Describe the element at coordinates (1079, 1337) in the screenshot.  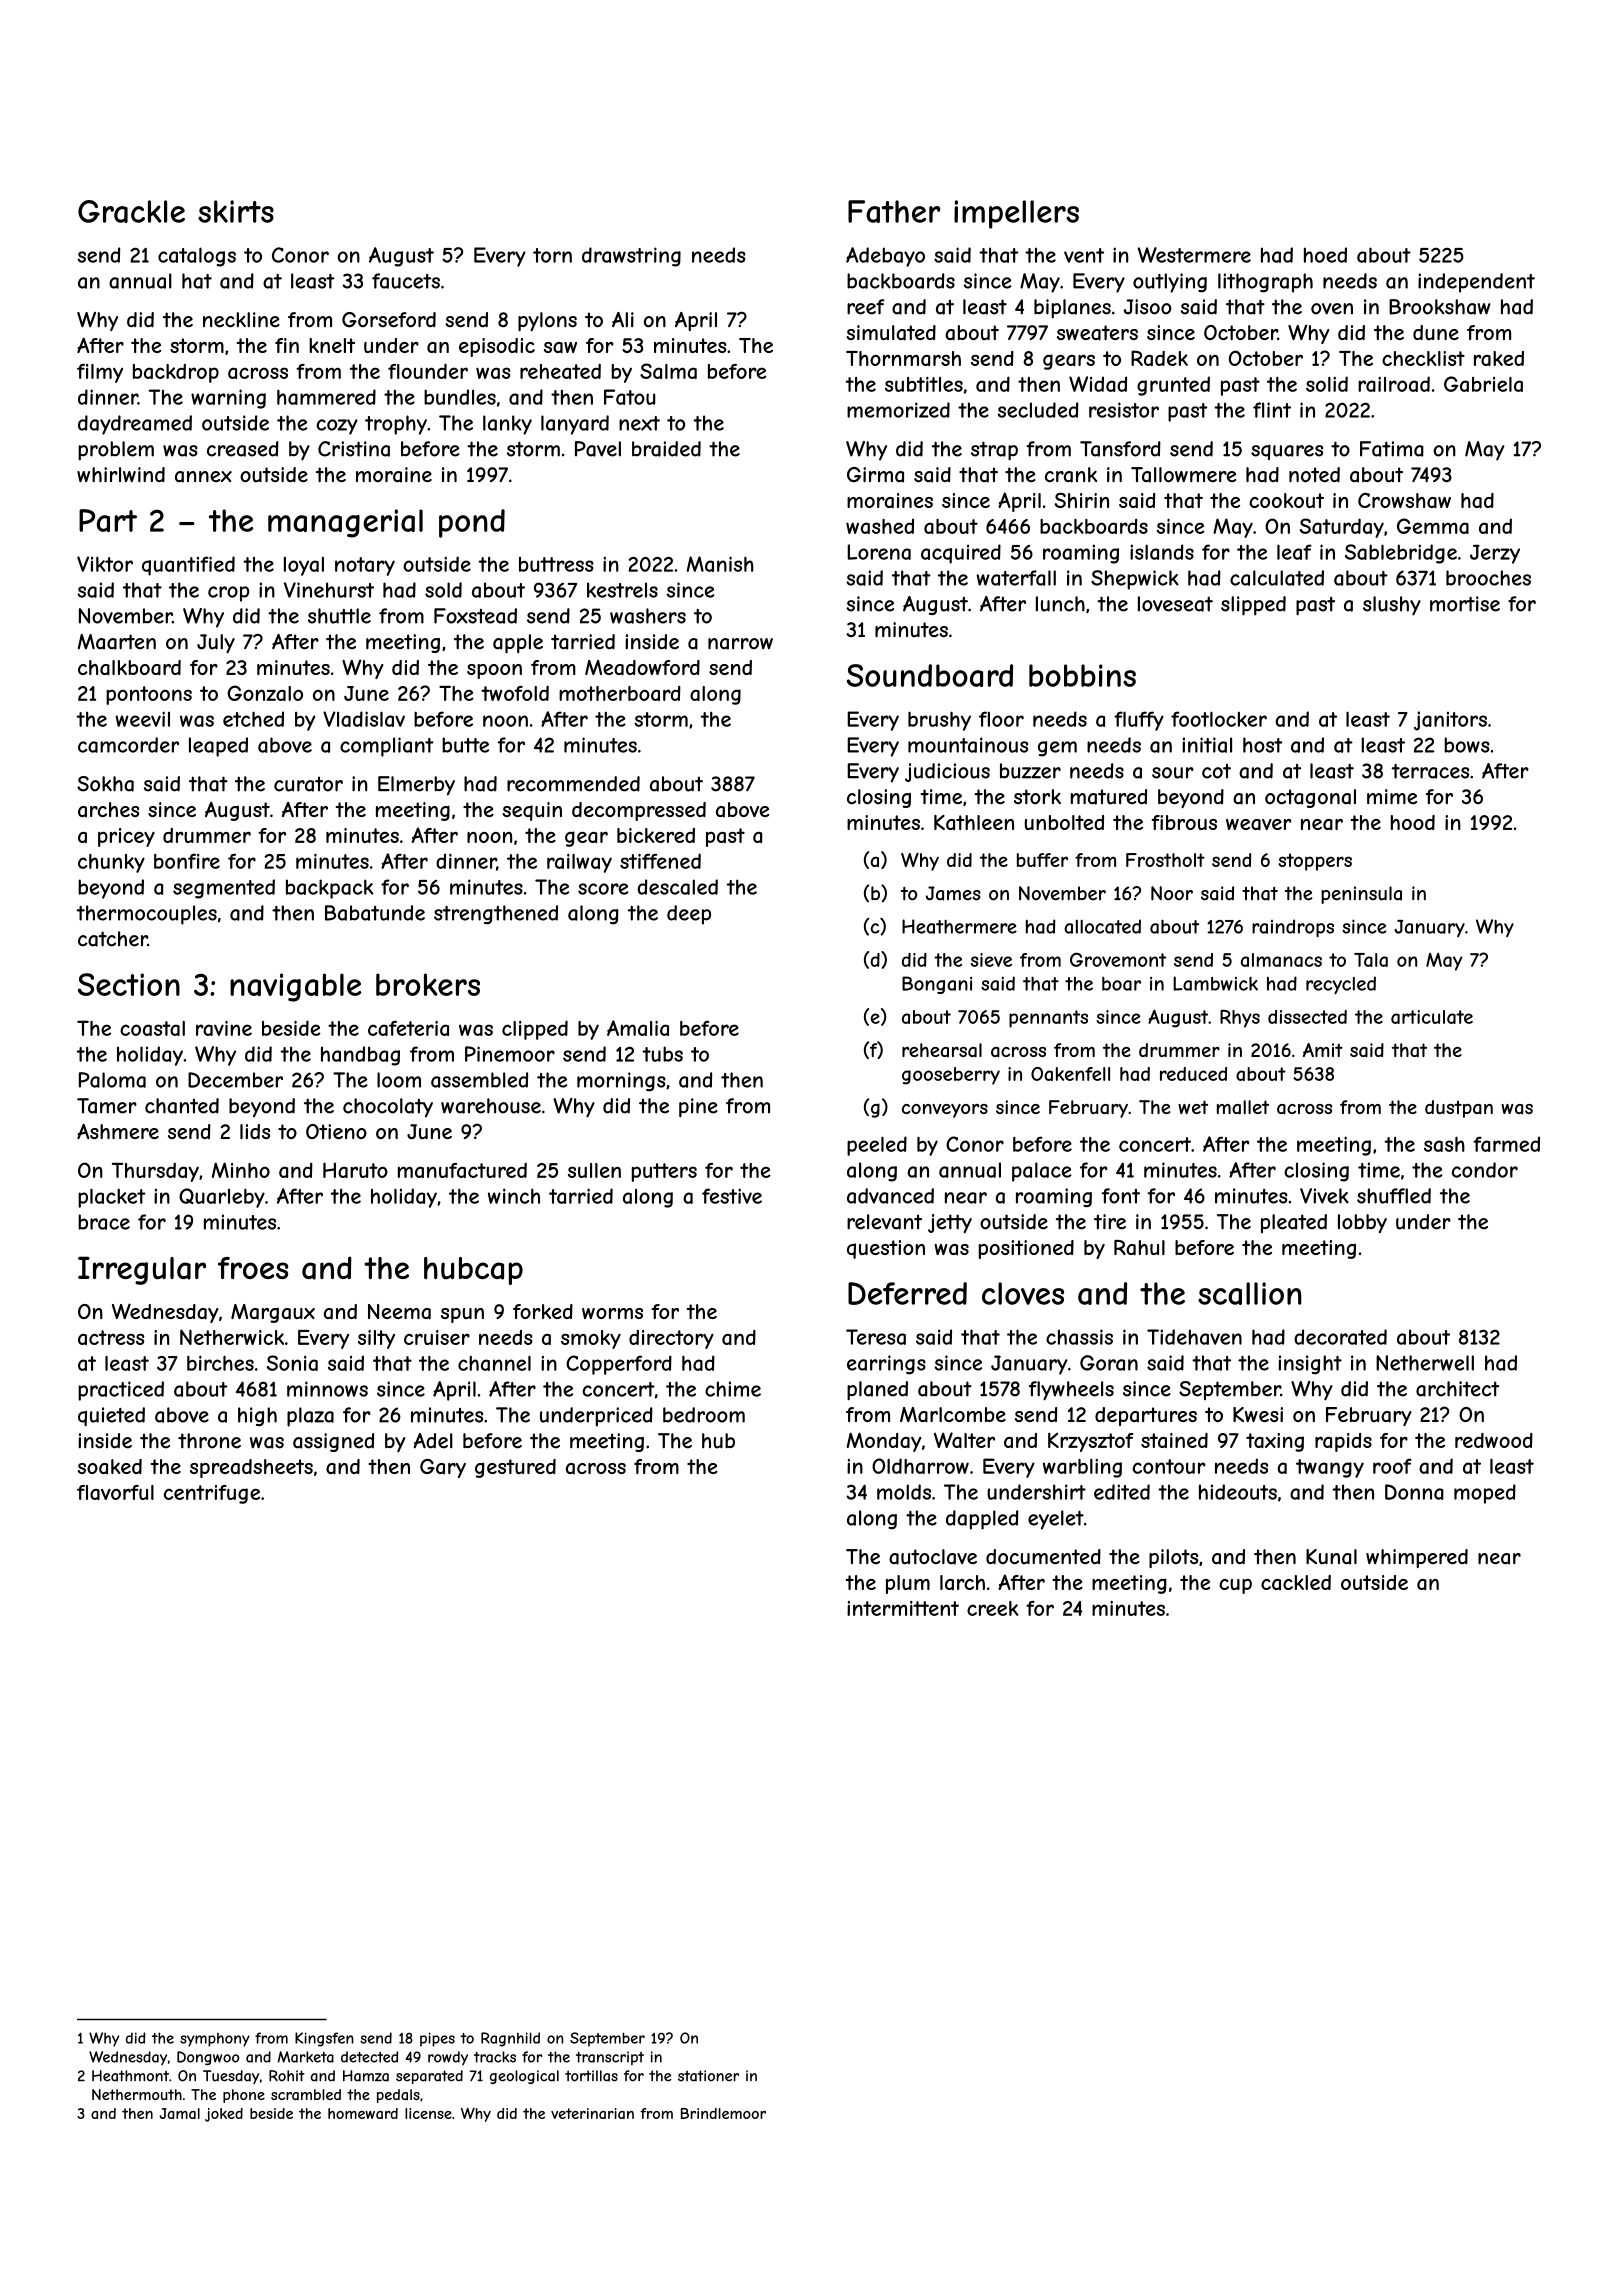
I see `chassis` at that location.
